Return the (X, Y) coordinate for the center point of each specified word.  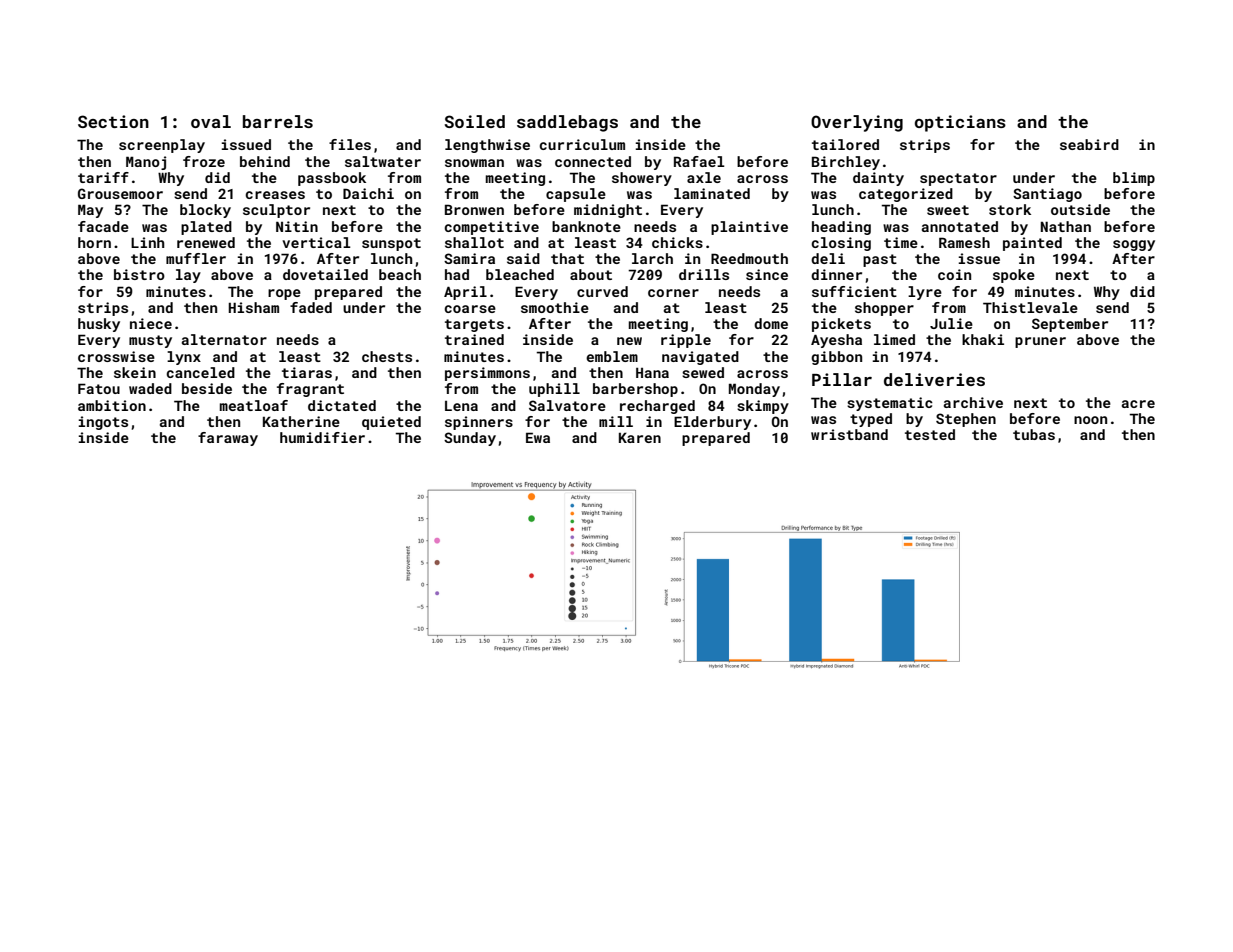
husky (99, 325)
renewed (206, 242)
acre (1138, 404)
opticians (960, 123)
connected (593, 161)
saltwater (383, 161)
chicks (677, 242)
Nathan (1066, 226)
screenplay (162, 146)
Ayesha (836, 341)
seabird (1089, 144)
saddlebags (567, 123)
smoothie (555, 307)
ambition (112, 405)
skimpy (763, 407)
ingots (103, 423)
